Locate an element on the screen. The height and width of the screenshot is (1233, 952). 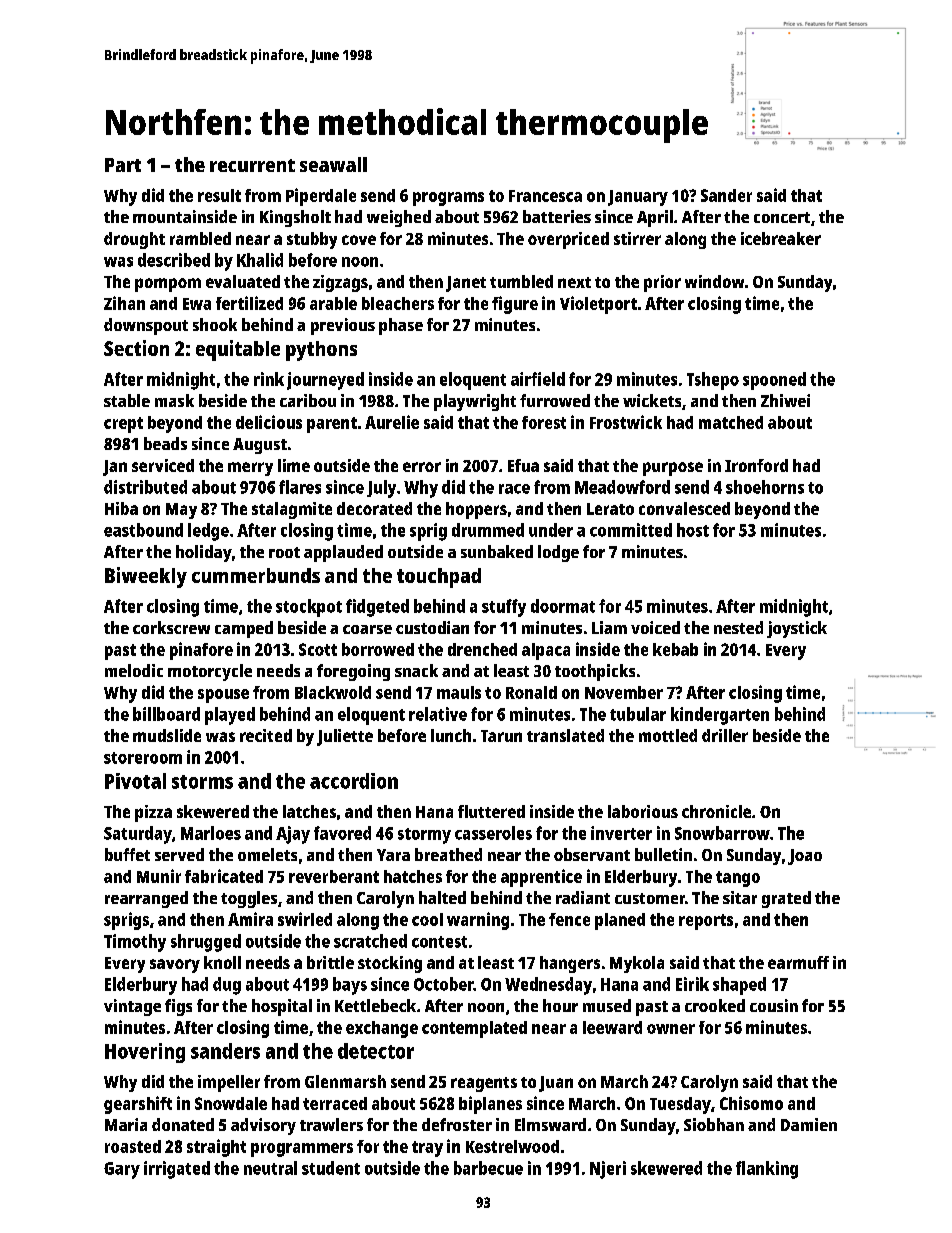
barbecue is located at coordinates (488, 1168).
